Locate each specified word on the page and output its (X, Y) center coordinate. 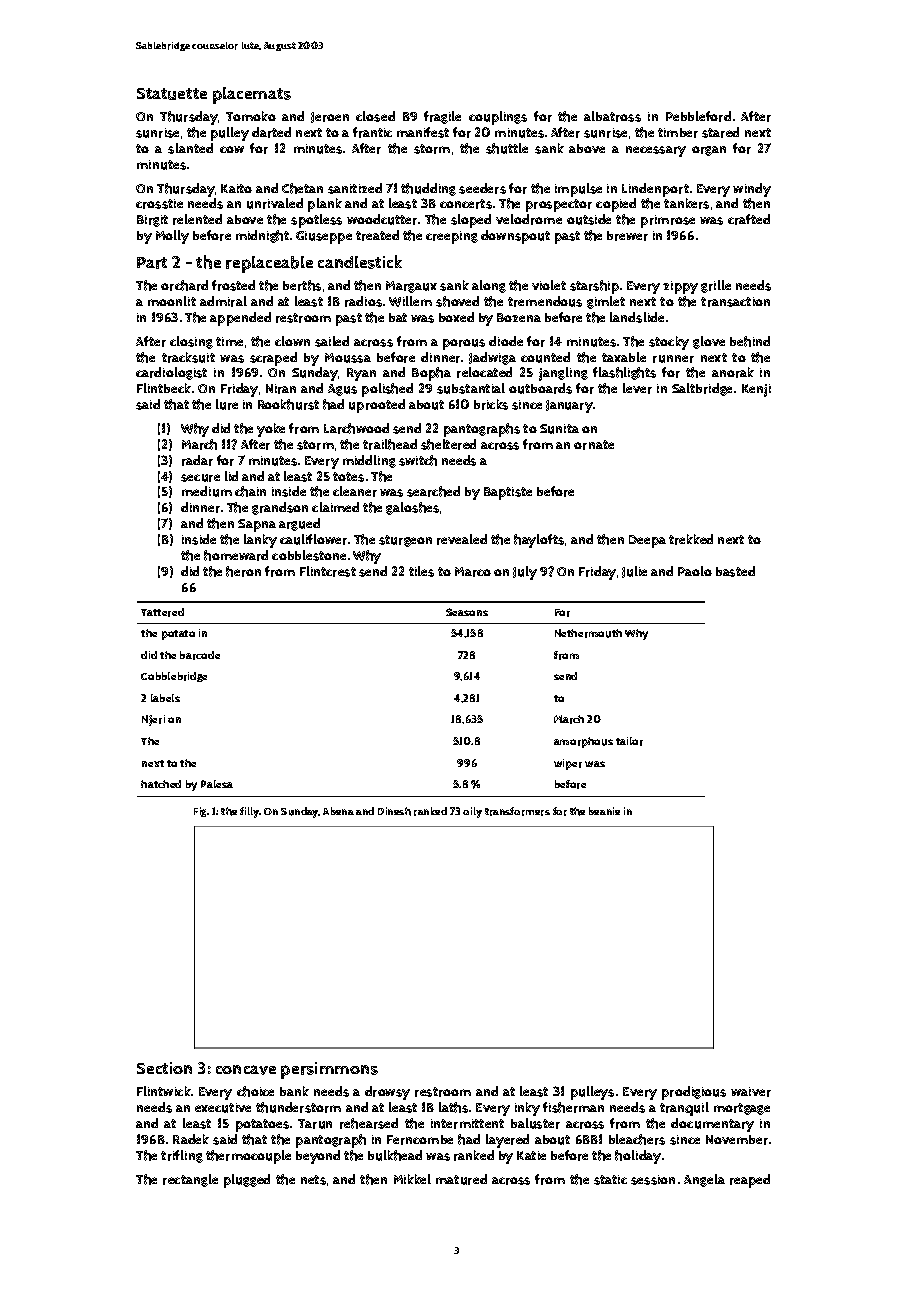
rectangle (190, 1180)
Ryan (361, 374)
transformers (517, 811)
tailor (629, 741)
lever (637, 388)
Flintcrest (328, 571)
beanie (604, 811)
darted (271, 132)
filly (250, 812)
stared (720, 132)
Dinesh (394, 811)
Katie (531, 1155)
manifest (423, 132)
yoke (271, 430)
